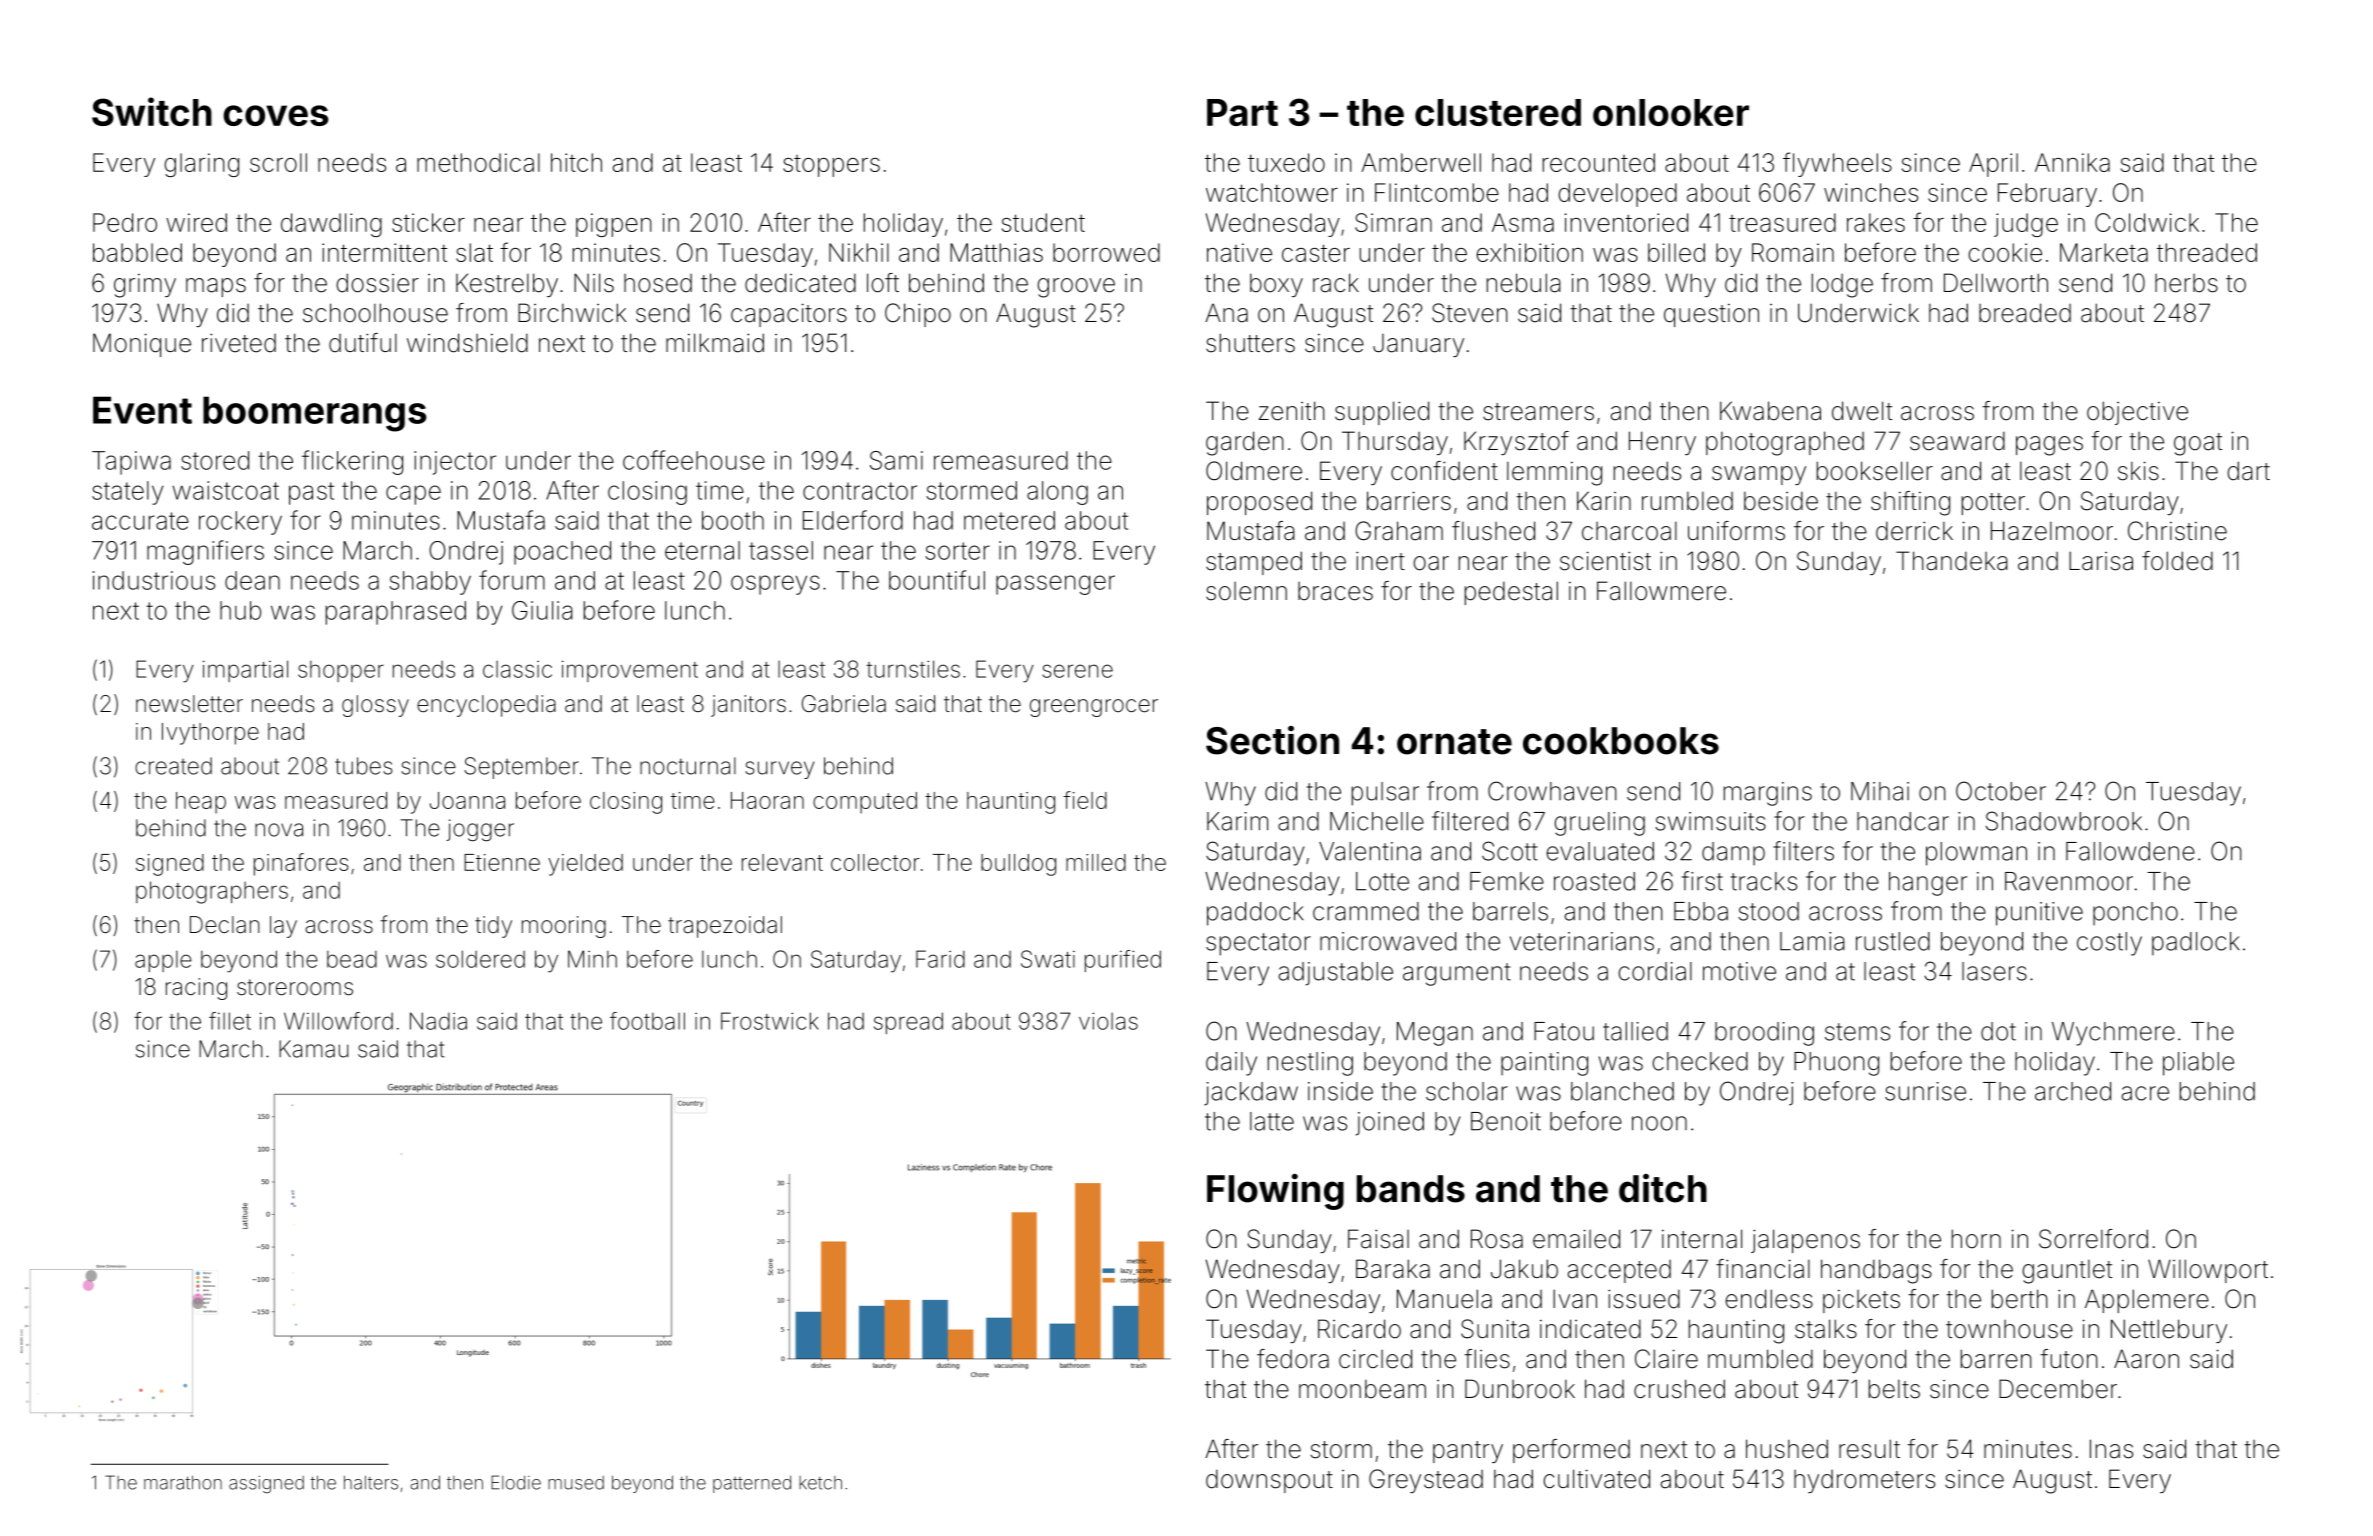 The width and height of the screenshot is (2373, 1536). Describe the element at coordinates (1510, 911) in the screenshot. I see `barrels` at that location.
